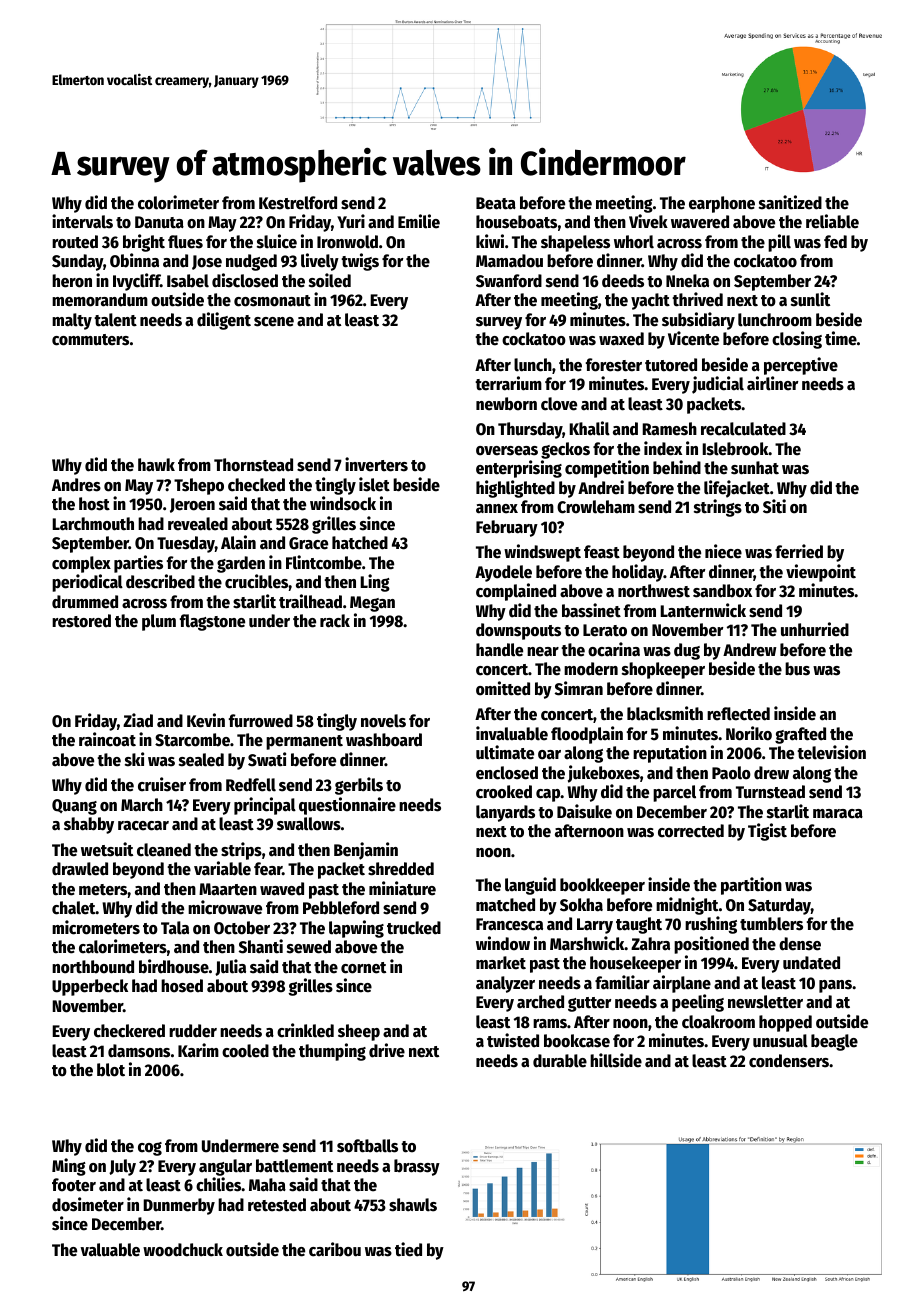  I want to click on beagle, so click(834, 1042).
